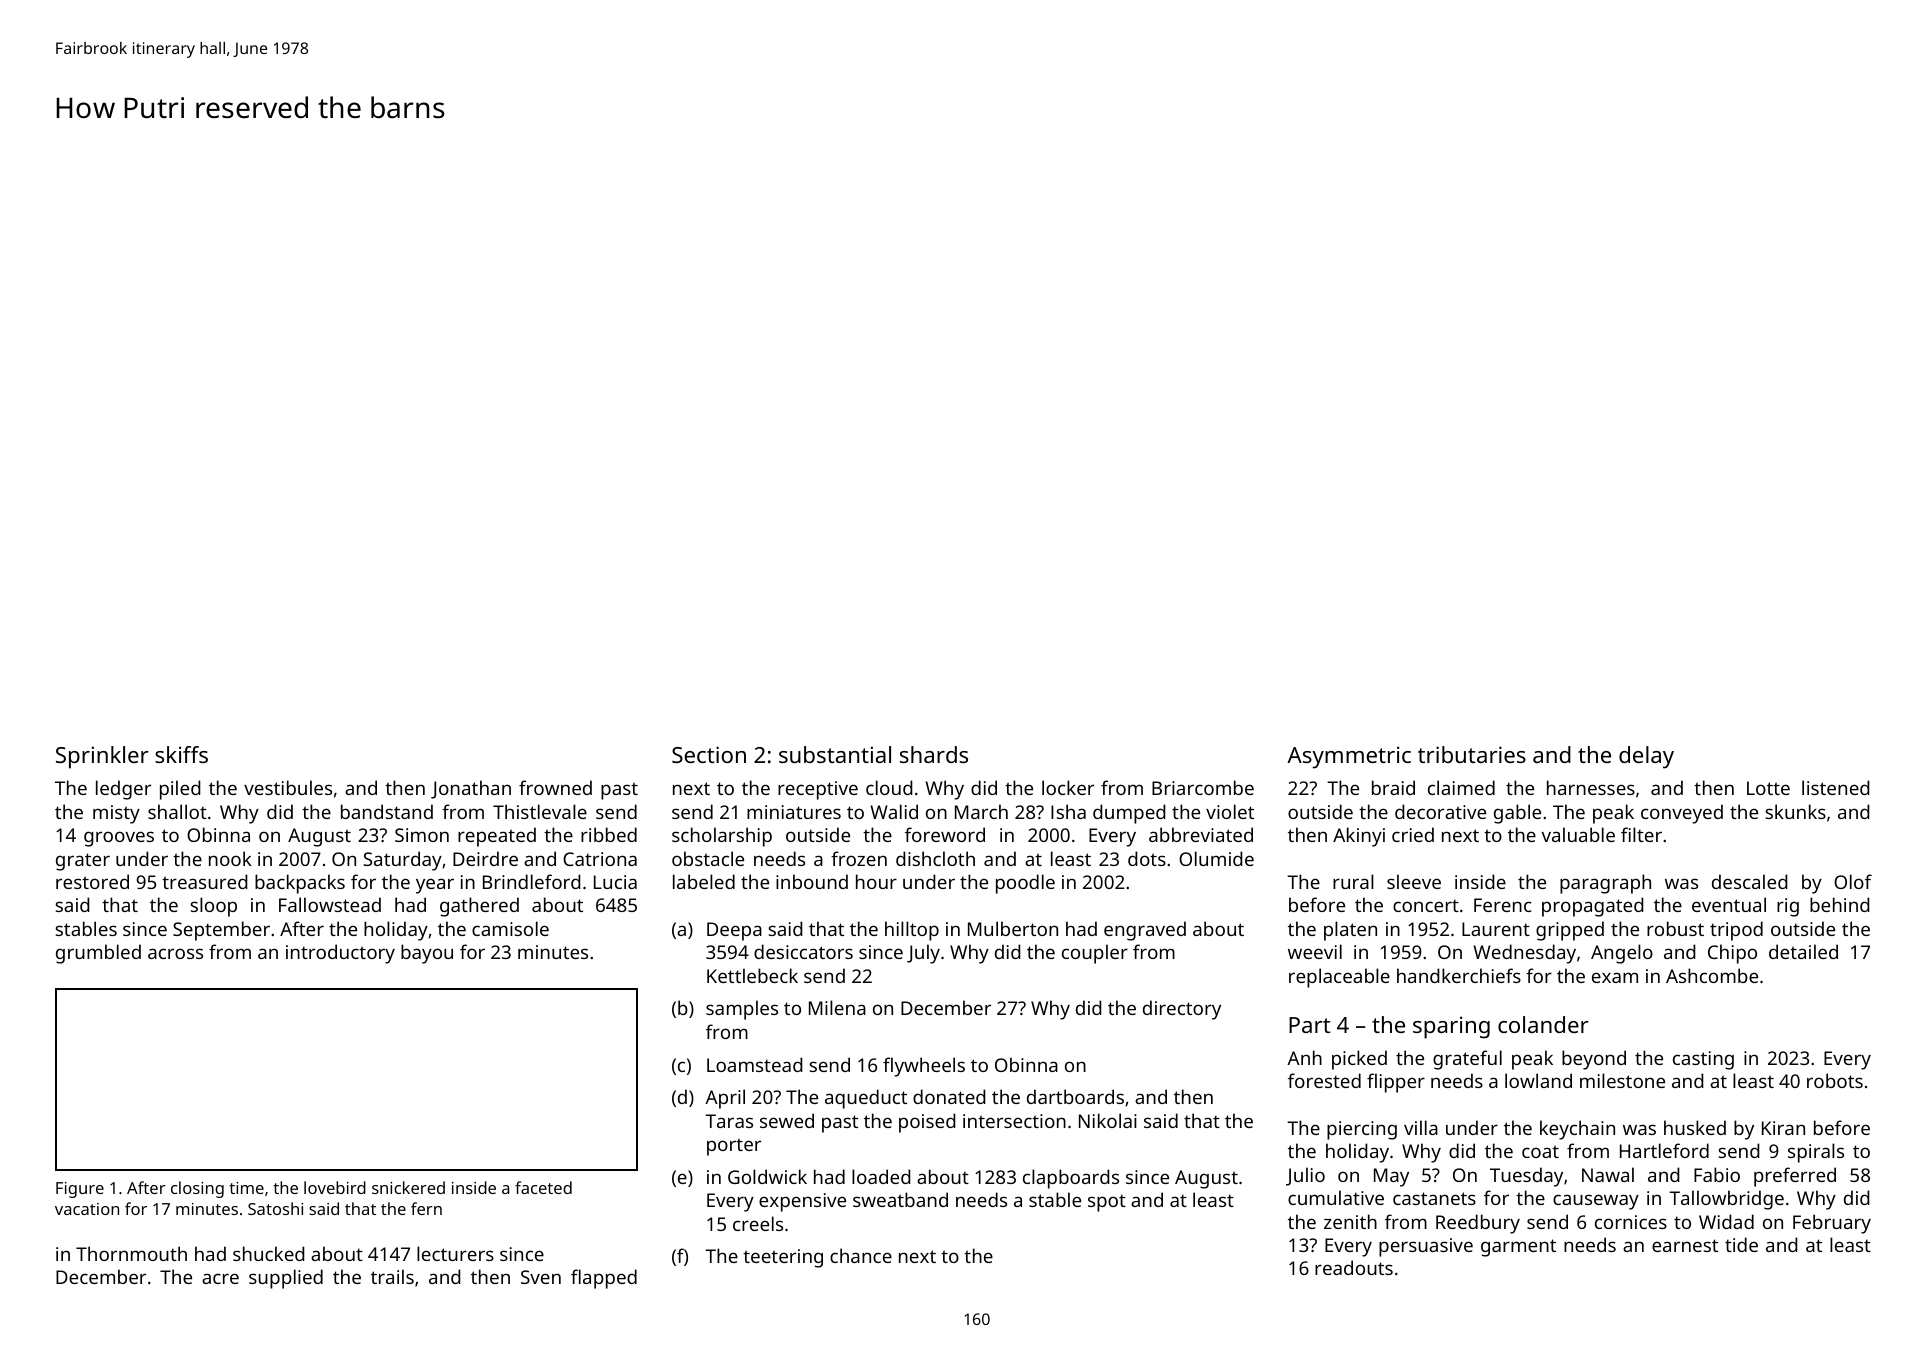 This document has height=1362, width=1926. What do you see at coordinates (934, 754) in the document?
I see `shards` at bounding box center [934, 754].
